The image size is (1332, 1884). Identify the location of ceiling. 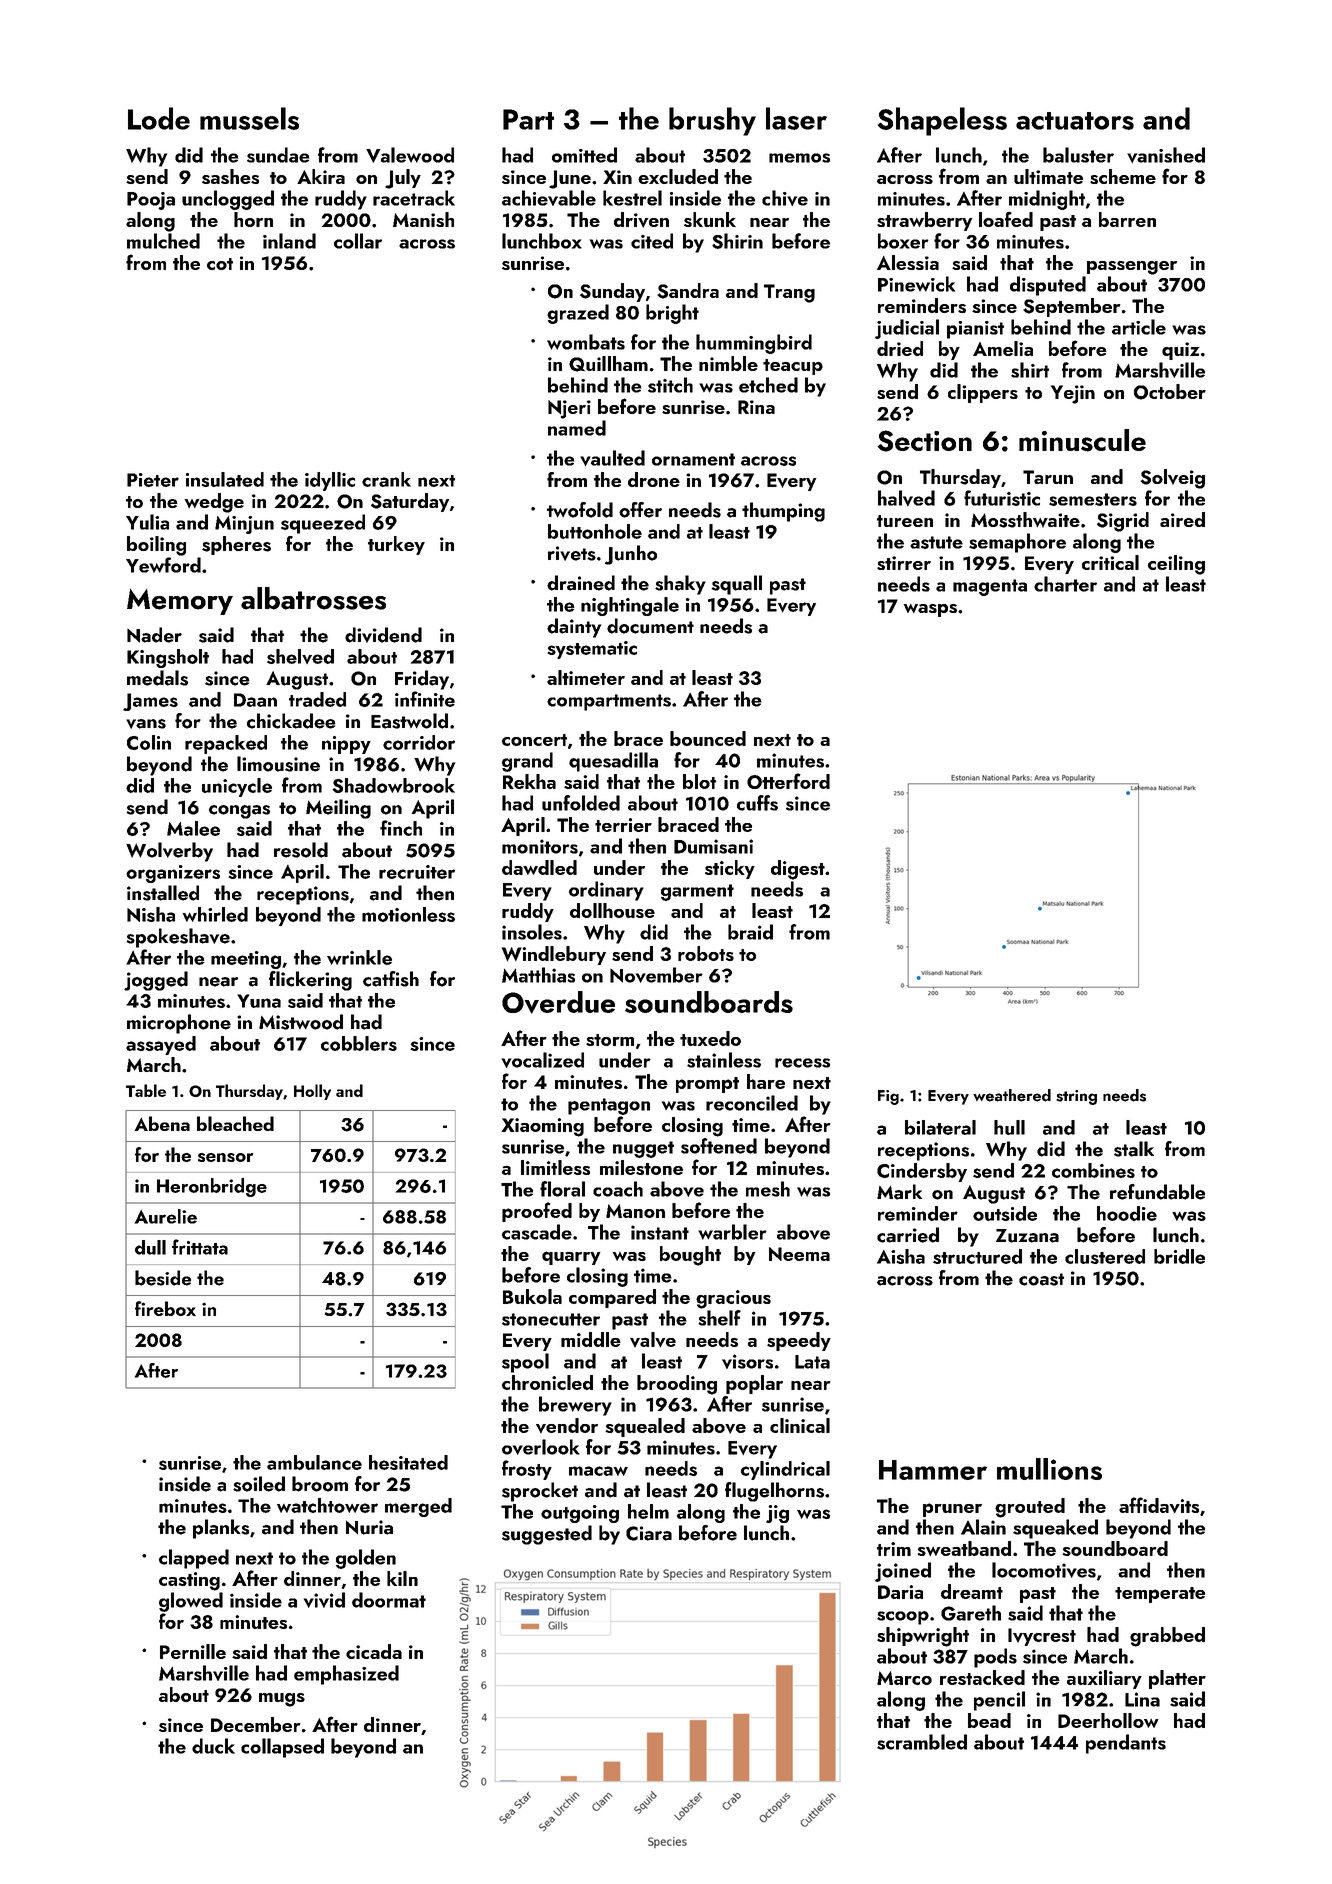
(1176, 565).
